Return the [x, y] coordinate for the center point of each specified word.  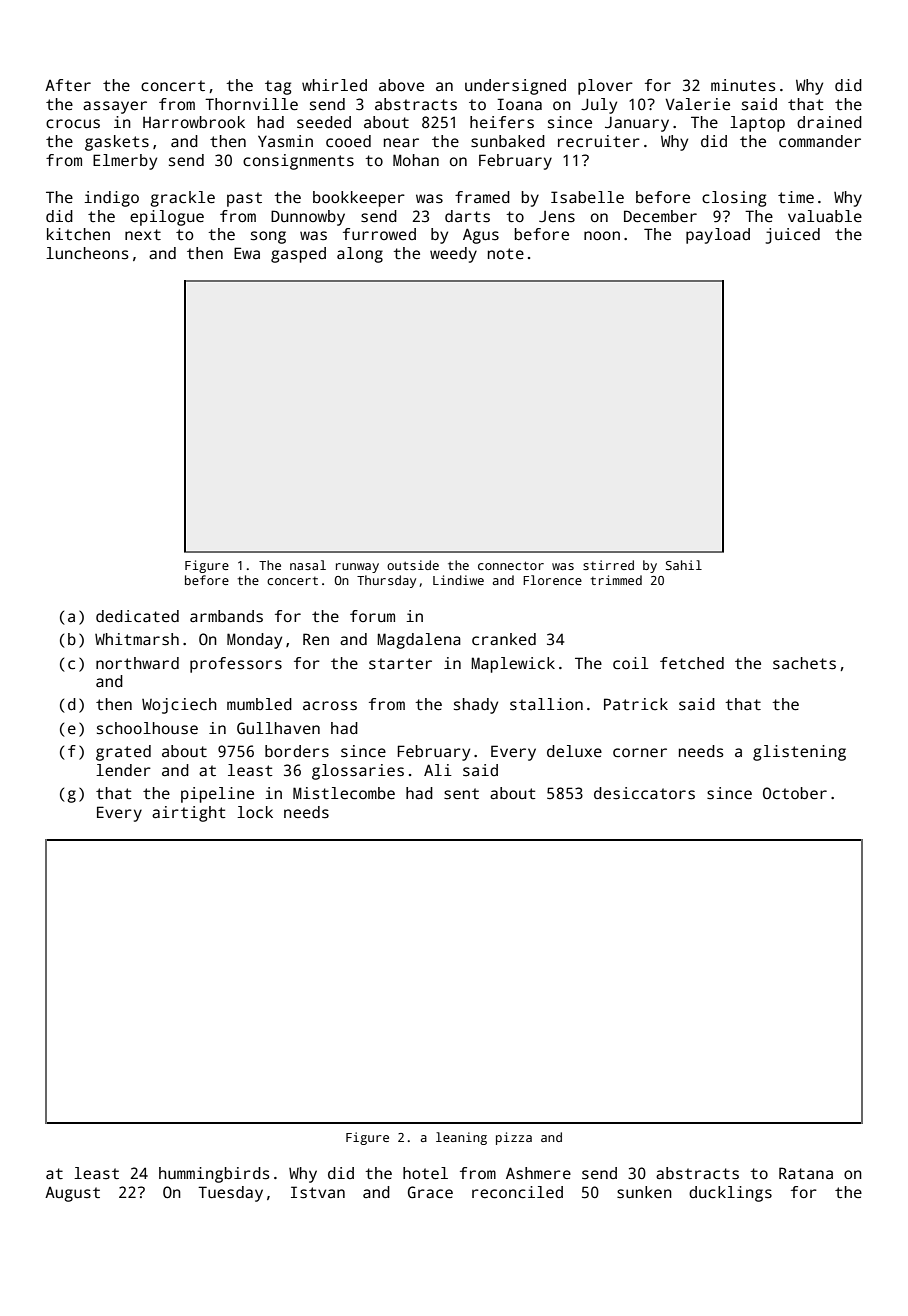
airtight [188, 814]
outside [413, 565]
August [72, 1194]
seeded [324, 122]
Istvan [318, 1192]
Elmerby [125, 162]
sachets [804, 663]
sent [461, 794]
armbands [226, 616]
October [795, 793]
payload [718, 236]
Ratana [806, 1173]
